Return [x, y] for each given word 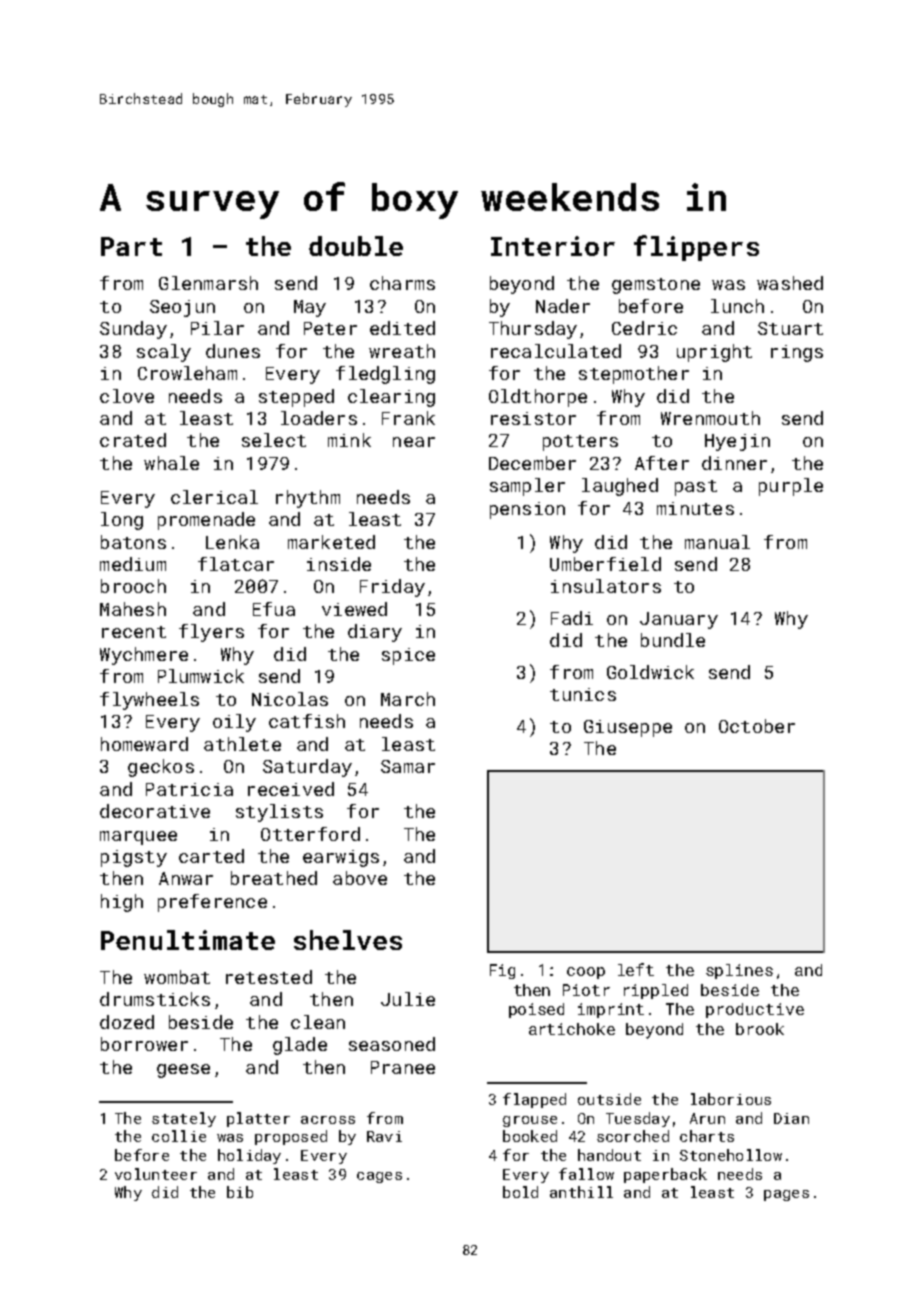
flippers [696, 248]
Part [131, 246]
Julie [408, 999]
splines [739, 971]
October [757, 726]
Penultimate [188, 940]
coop [586, 973]
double [356, 246]
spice [408, 656]
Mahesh [133, 609]
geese [183, 1071]
